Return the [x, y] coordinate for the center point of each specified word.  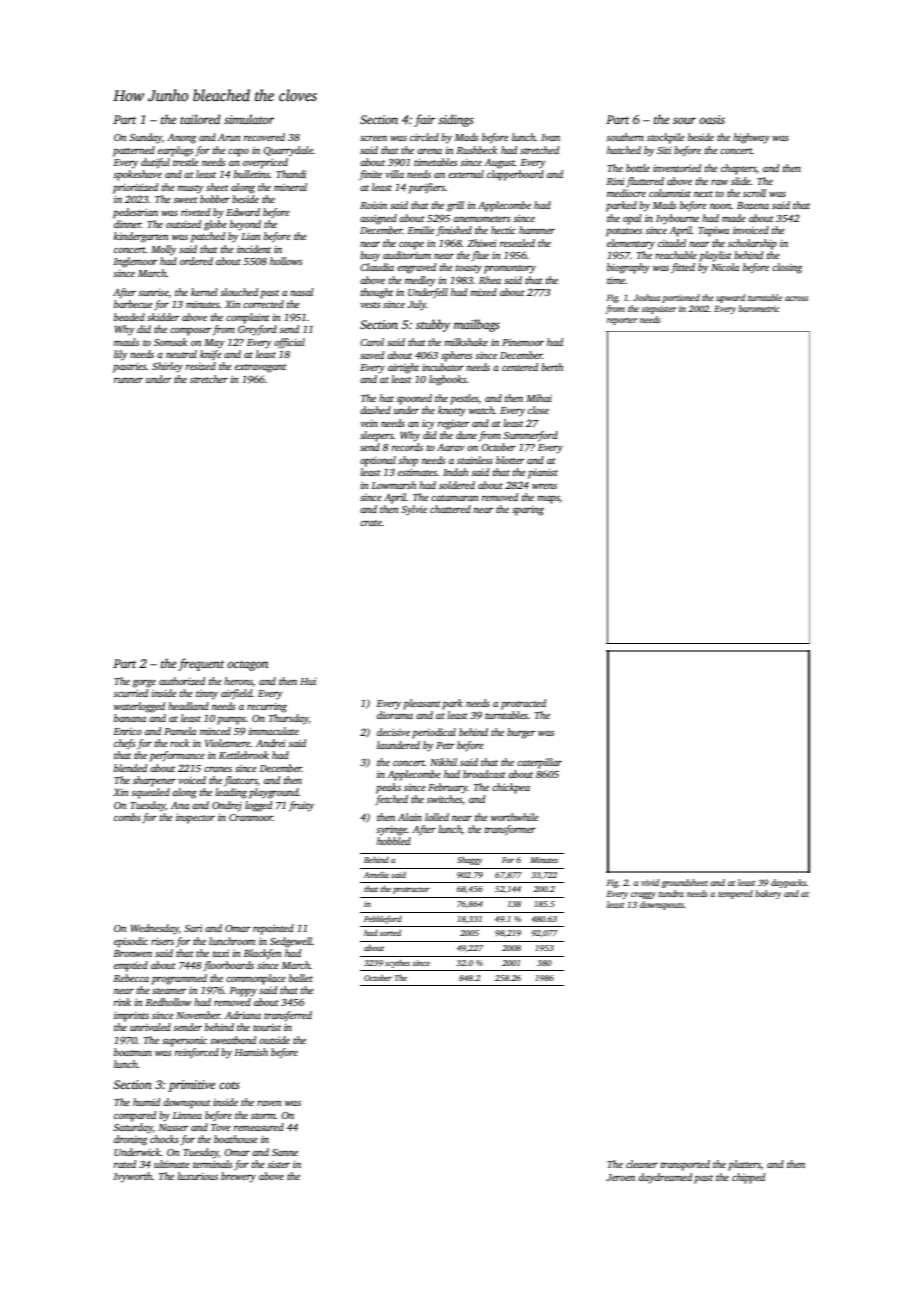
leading [231, 793]
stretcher [209, 379]
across [796, 298]
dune [466, 435]
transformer [510, 830]
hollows [286, 261]
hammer [537, 230]
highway [751, 138]
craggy [643, 895]
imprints [131, 1017]
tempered [735, 894]
